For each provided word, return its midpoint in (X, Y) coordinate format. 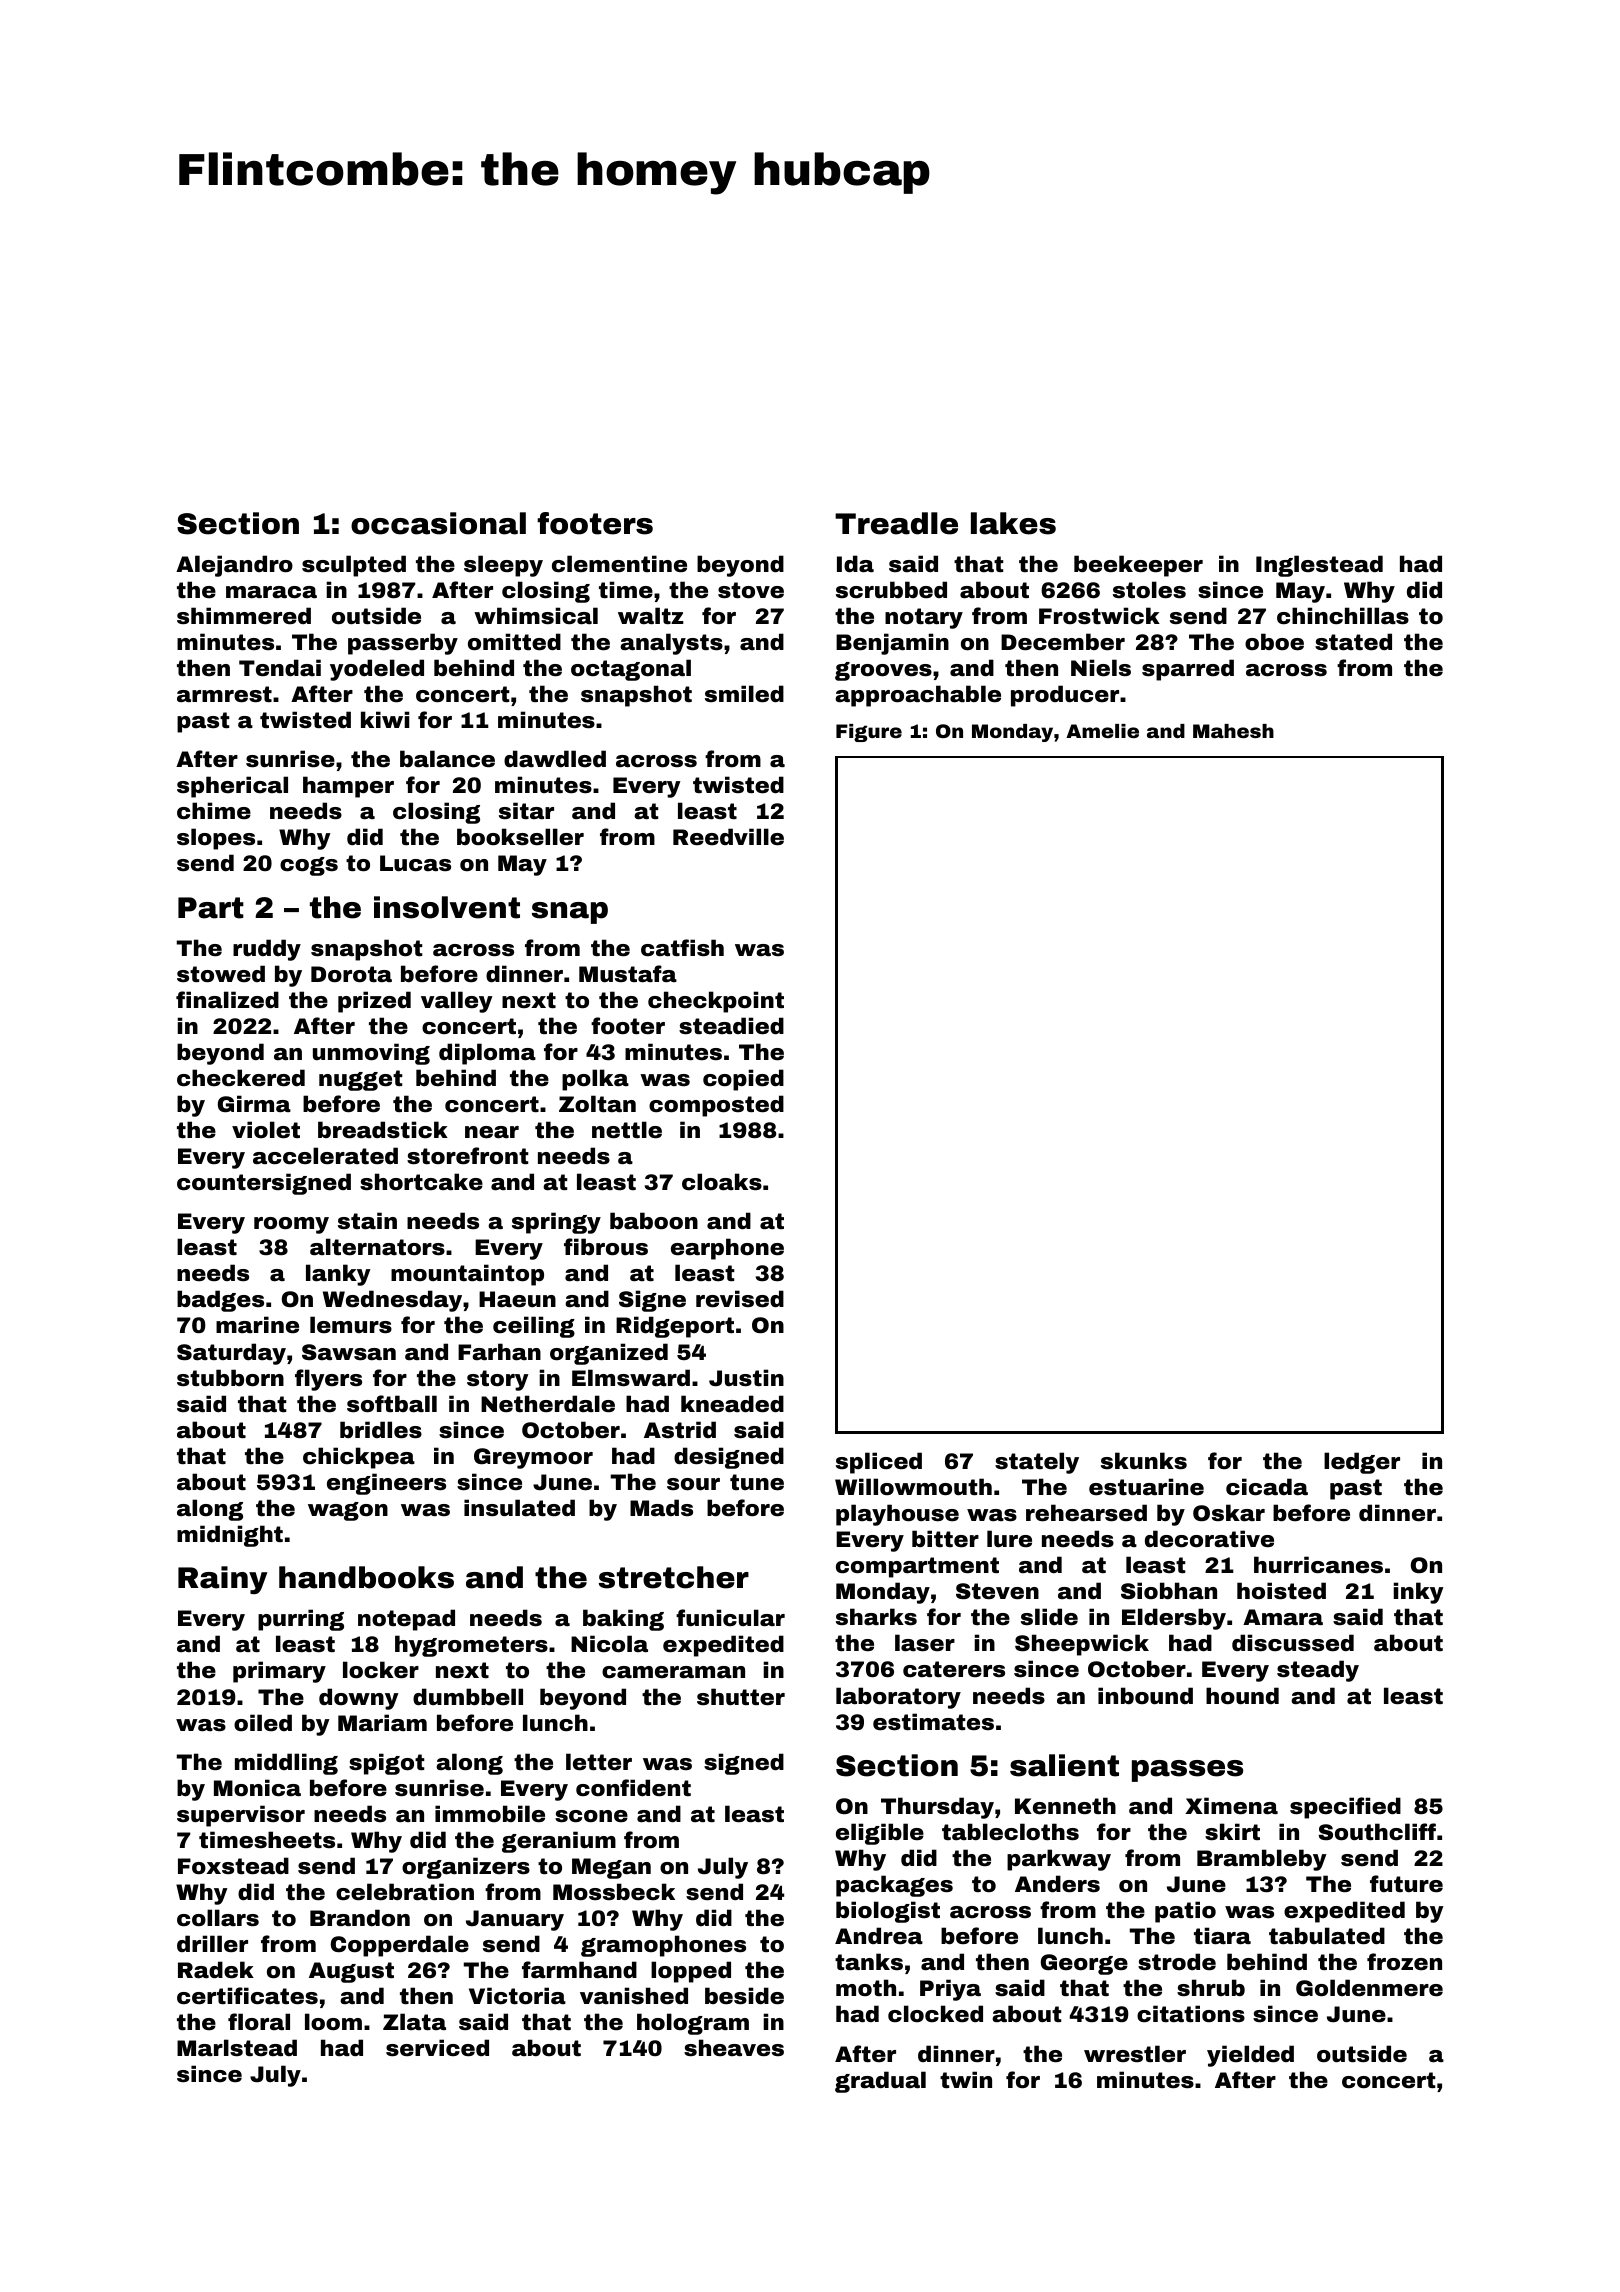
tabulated (1327, 1936)
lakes (1013, 523)
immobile (490, 1813)
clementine (619, 564)
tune (757, 1482)
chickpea (359, 1458)
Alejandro (234, 566)
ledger (1362, 1463)
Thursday (937, 1808)
